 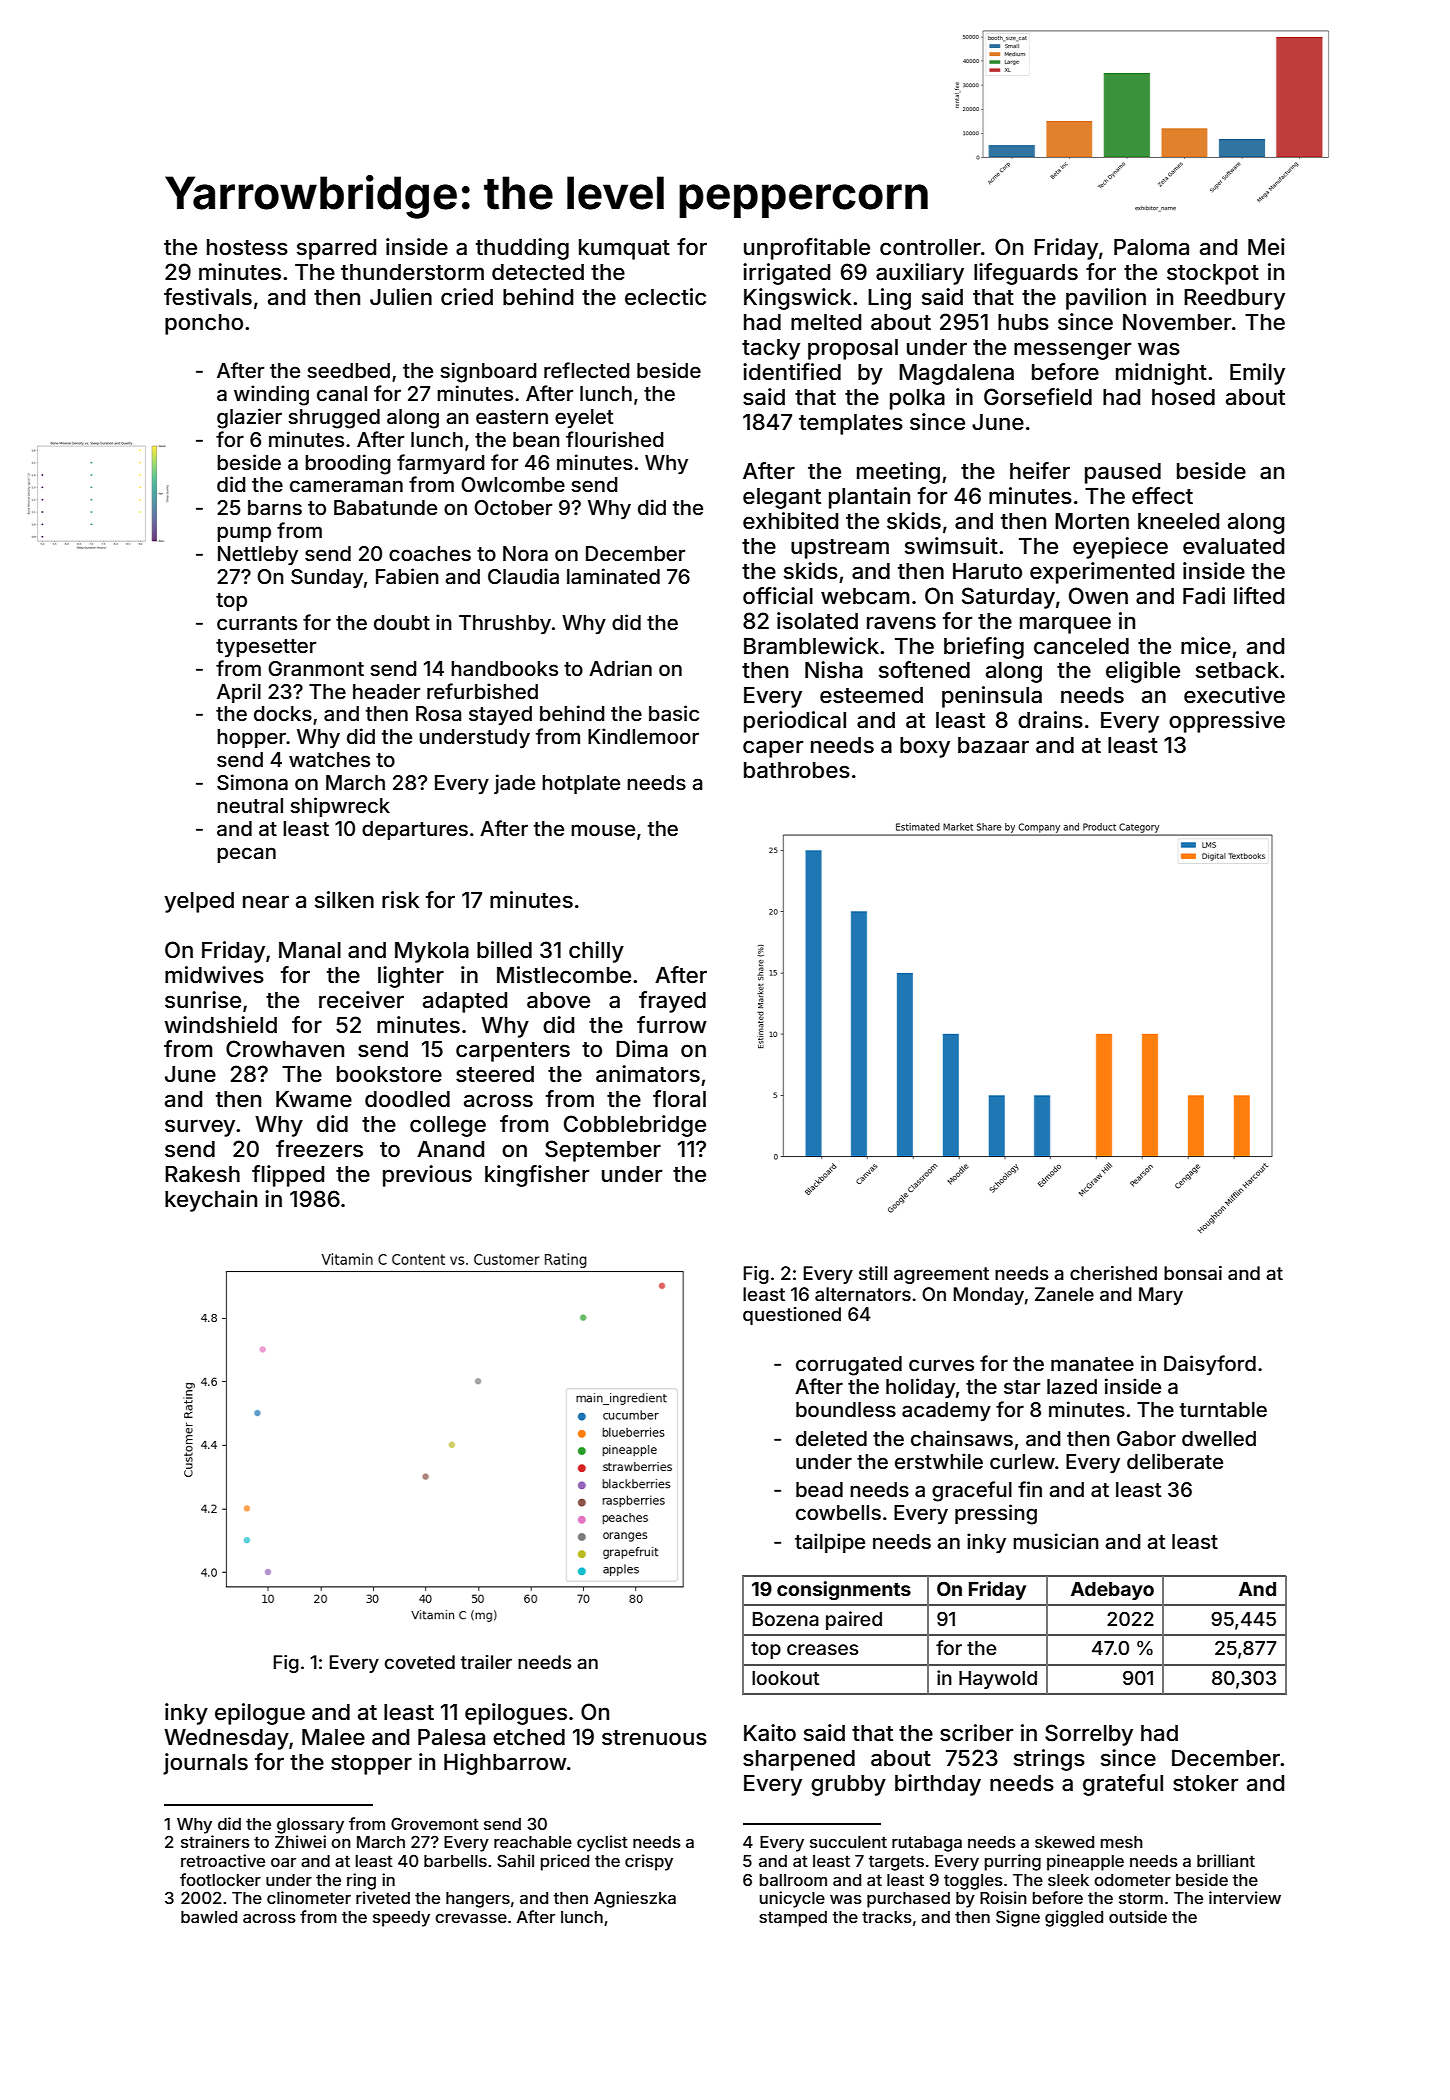 I want to click on crevasse, so click(x=471, y=1918).
